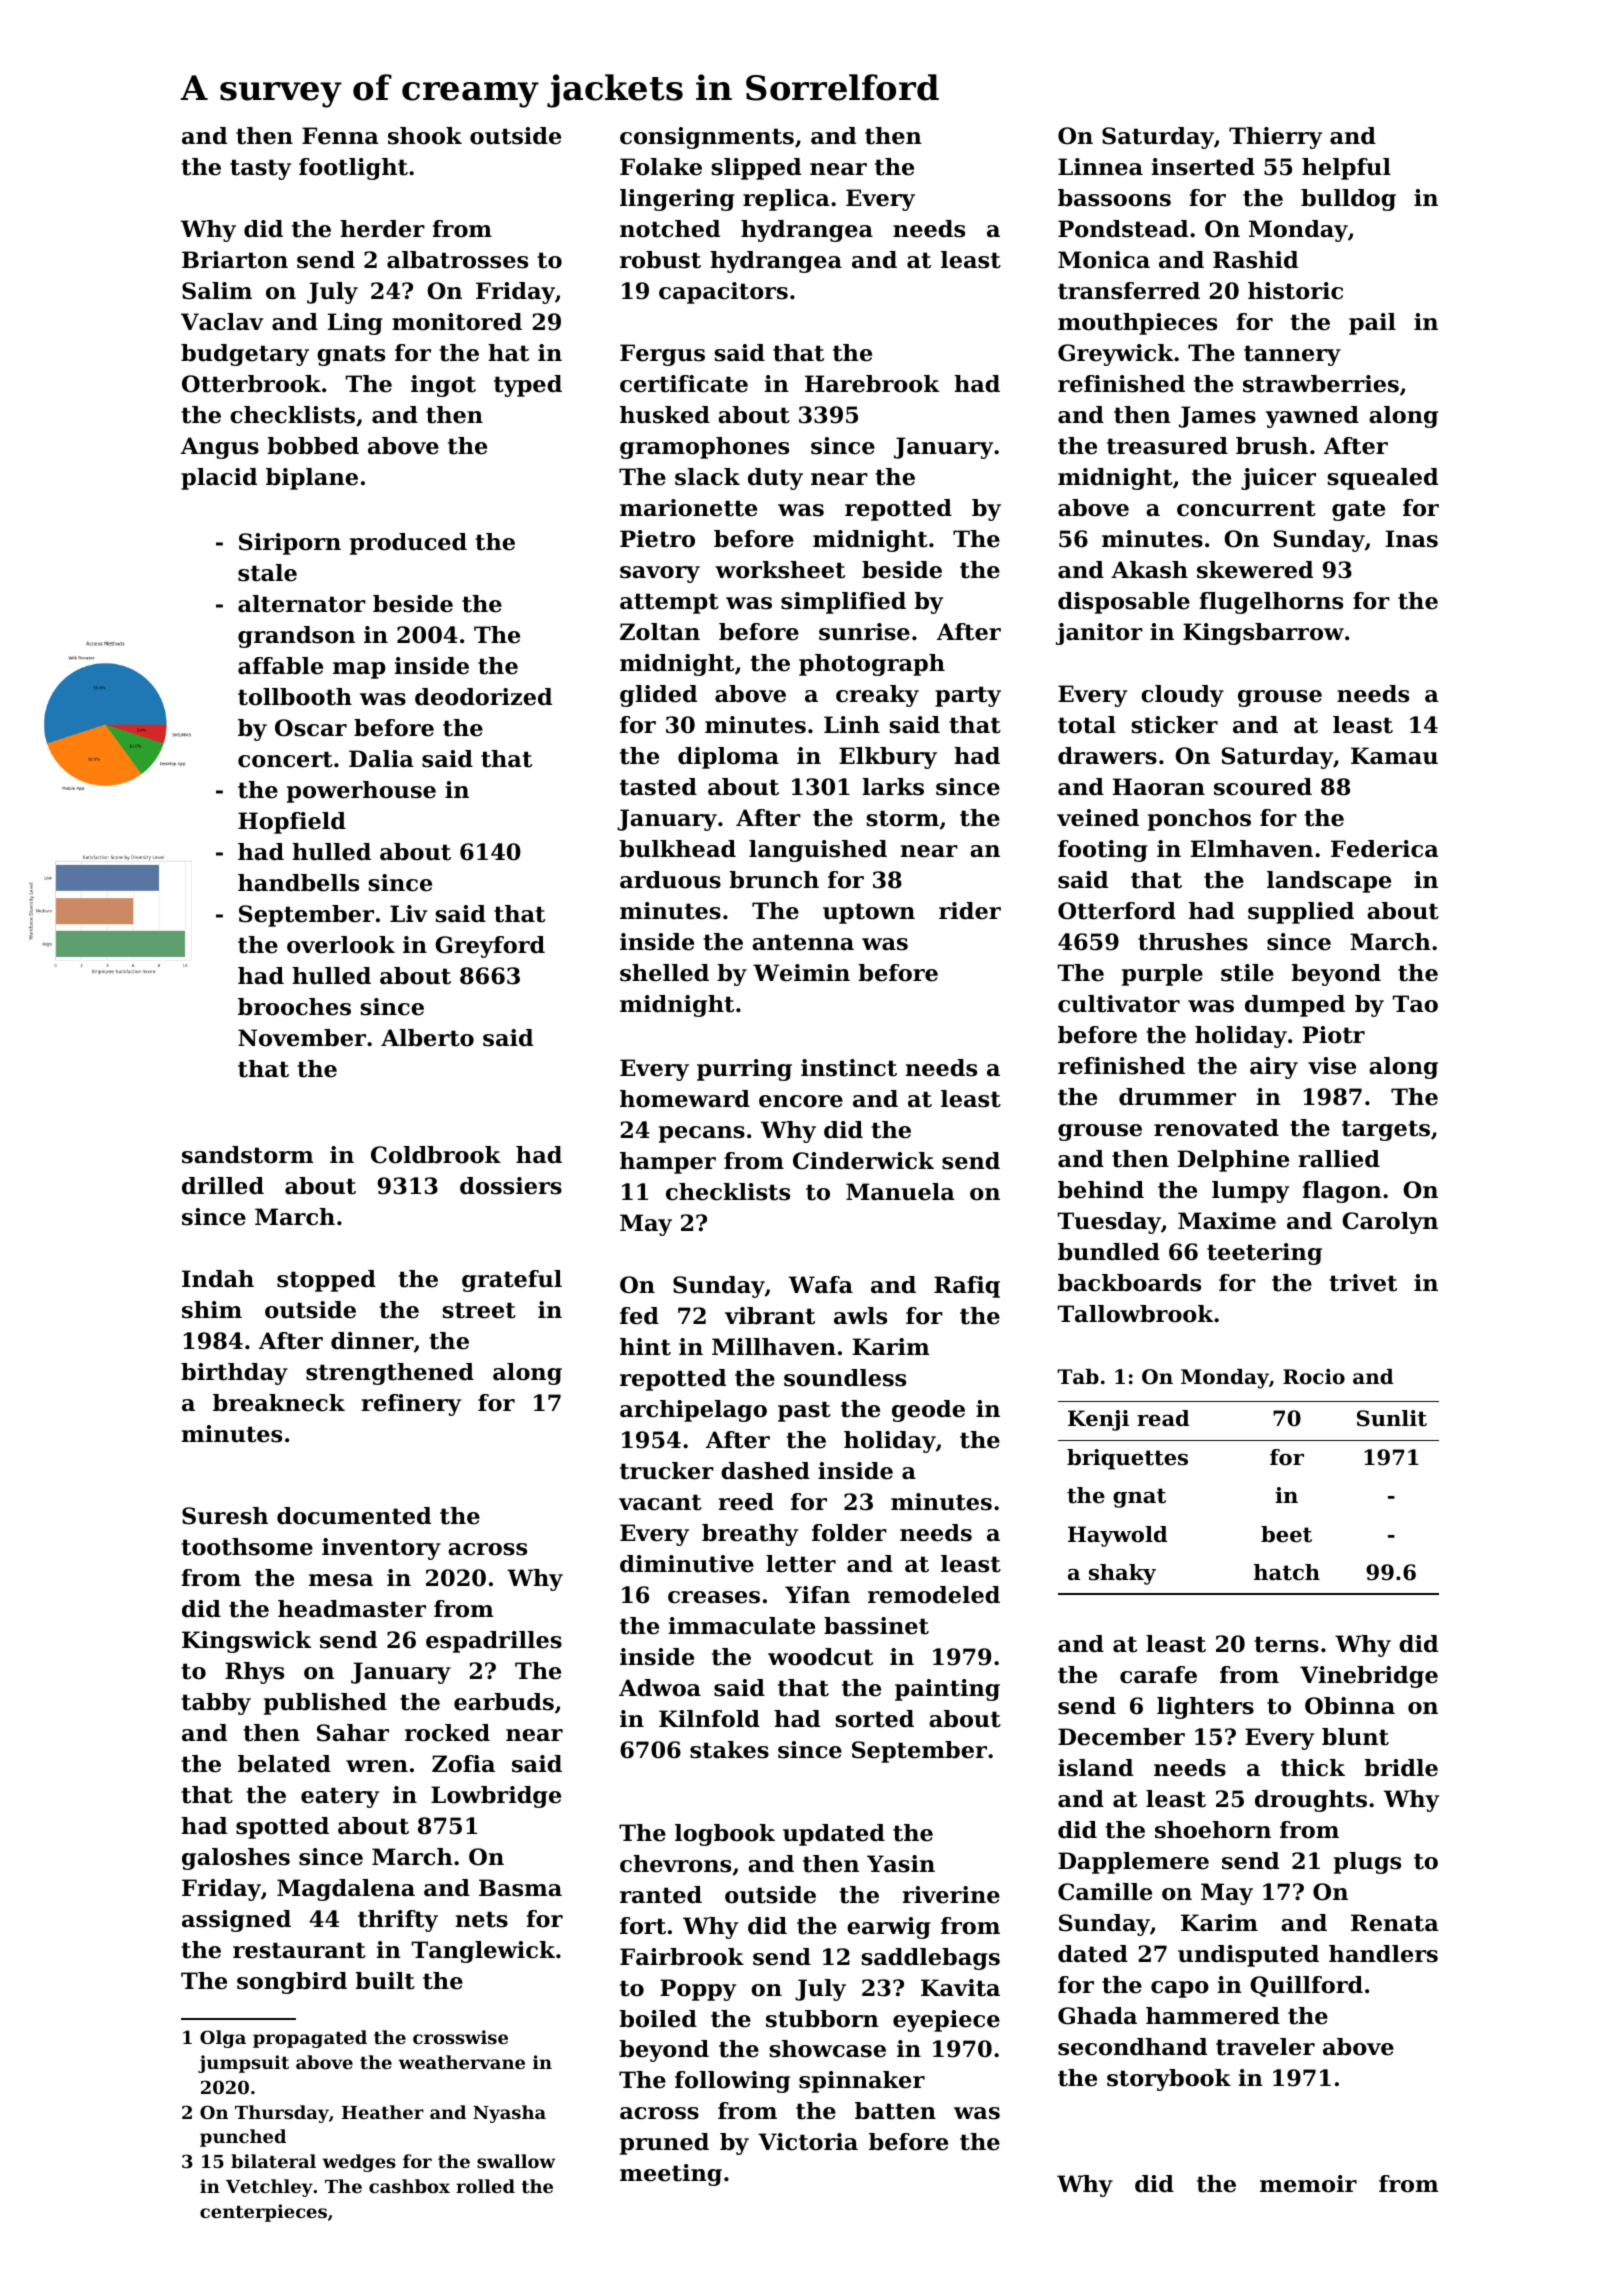 This document has width=1620, height=2292. What do you see at coordinates (461, 2062) in the document?
I see `weathervane` at bounding box center [461, 2062].
